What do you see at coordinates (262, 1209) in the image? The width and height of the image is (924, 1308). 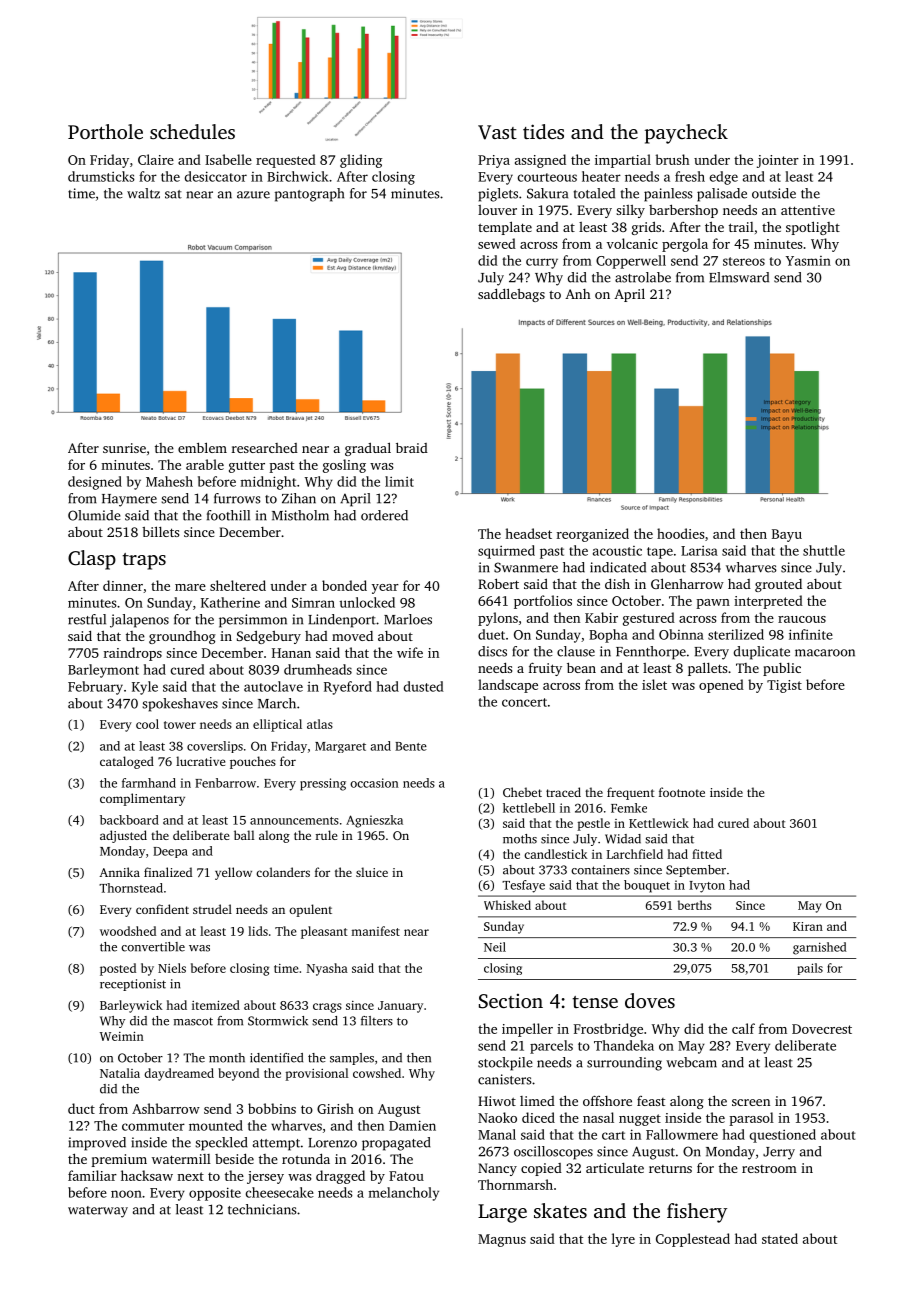 I see `technicians` at bounding box center [262, 1209].
